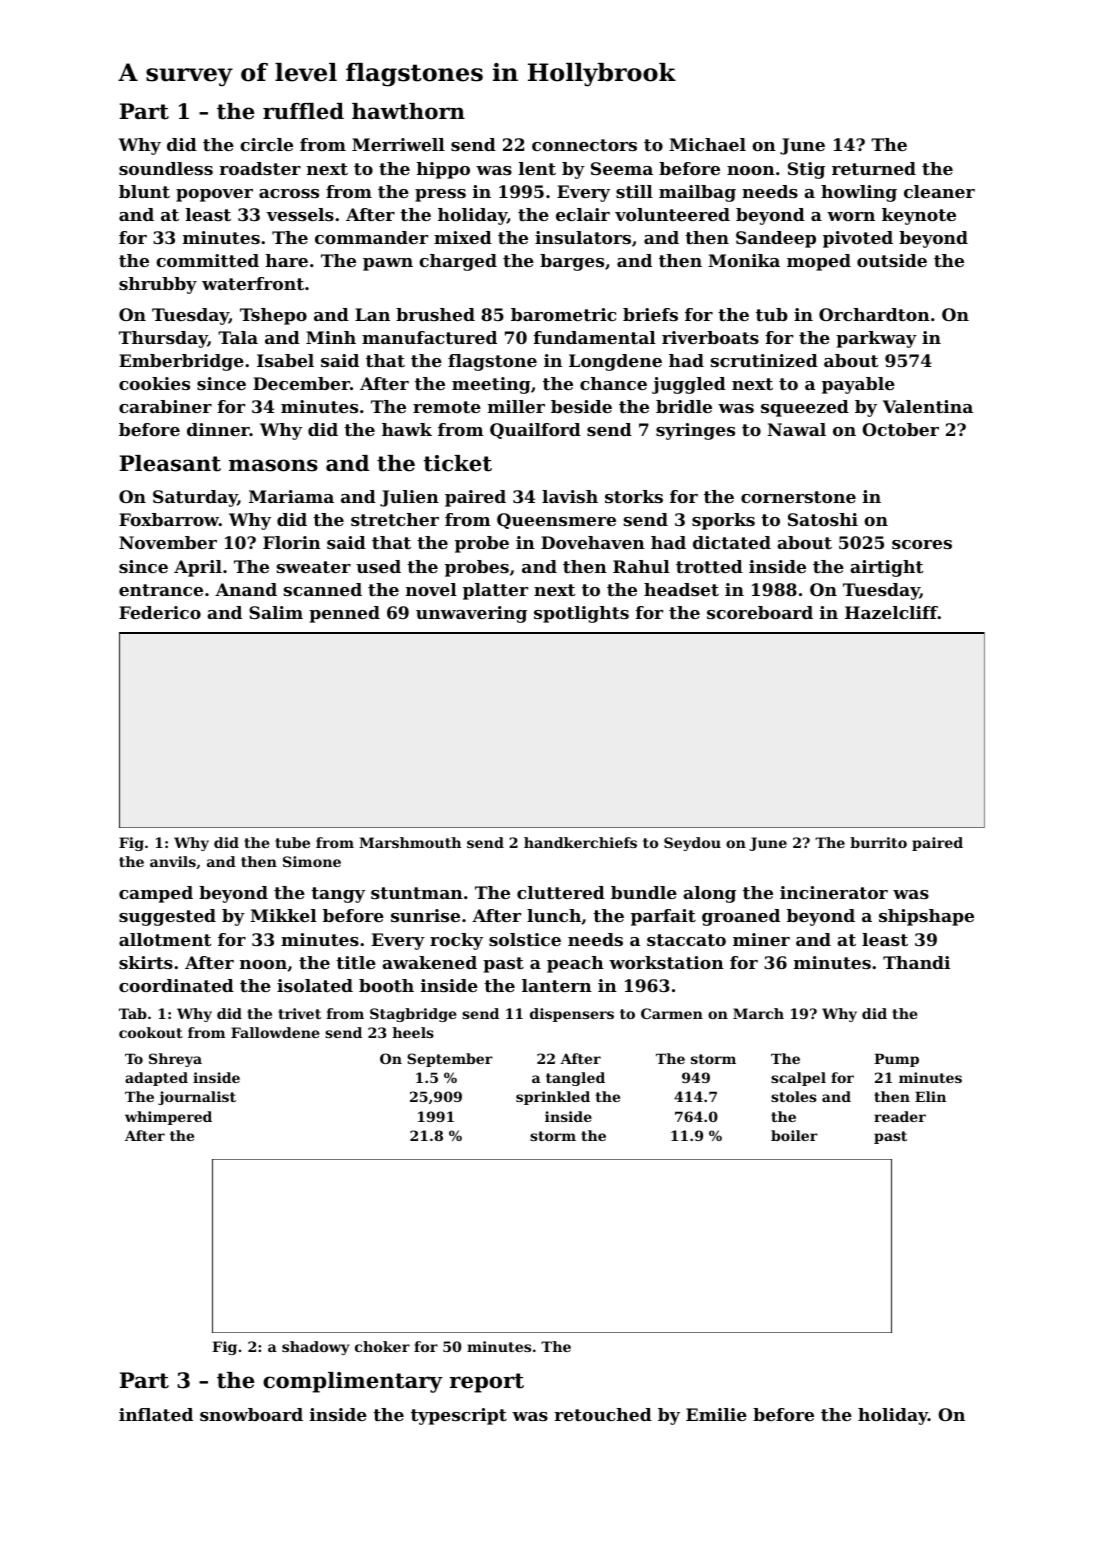 This screenshot has width=1104, height=1562. Describe the element at coordinates (292, 542) in the screenshot. I see `Florin` at that location.
